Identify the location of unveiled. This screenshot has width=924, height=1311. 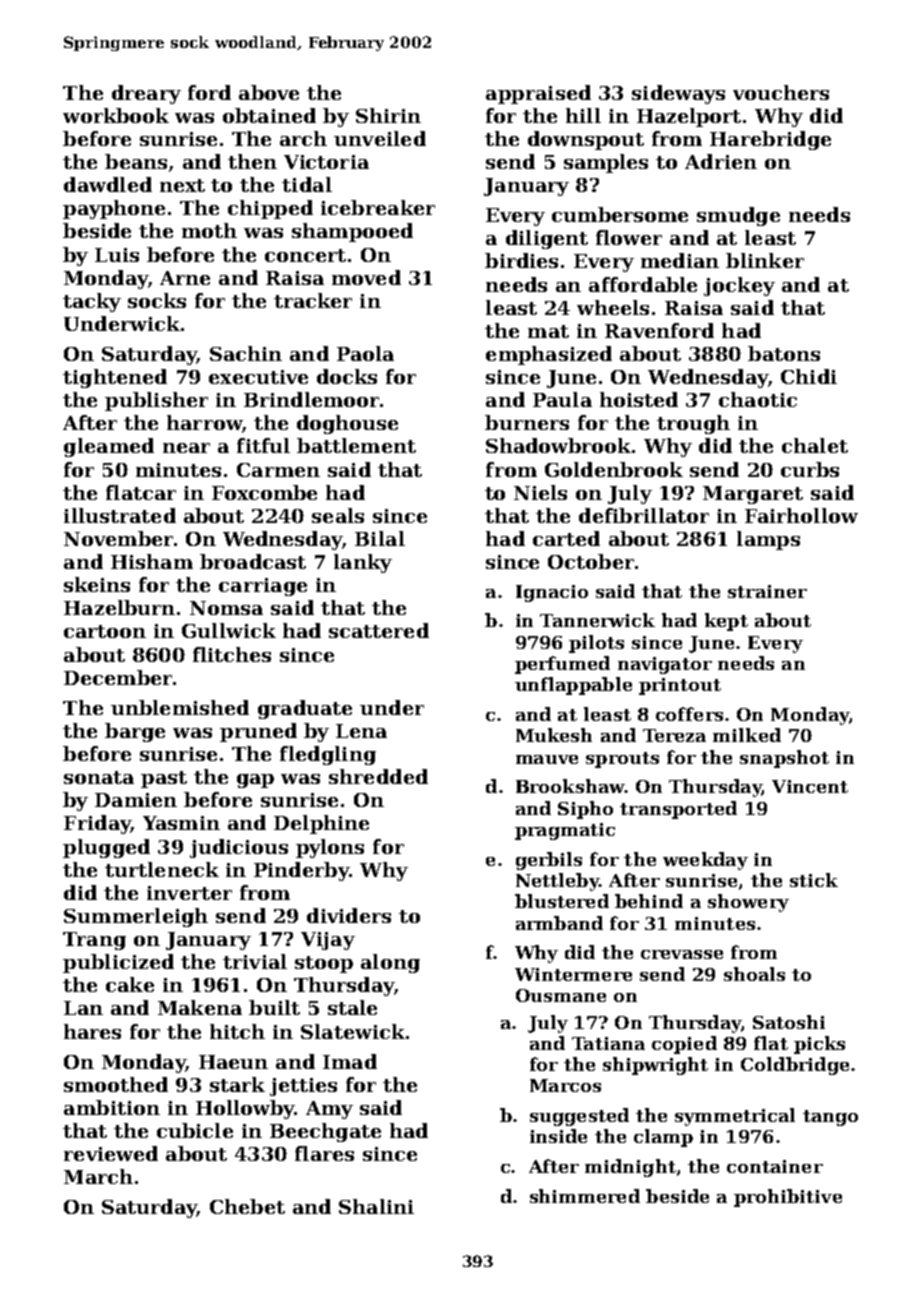
(380, 138).
